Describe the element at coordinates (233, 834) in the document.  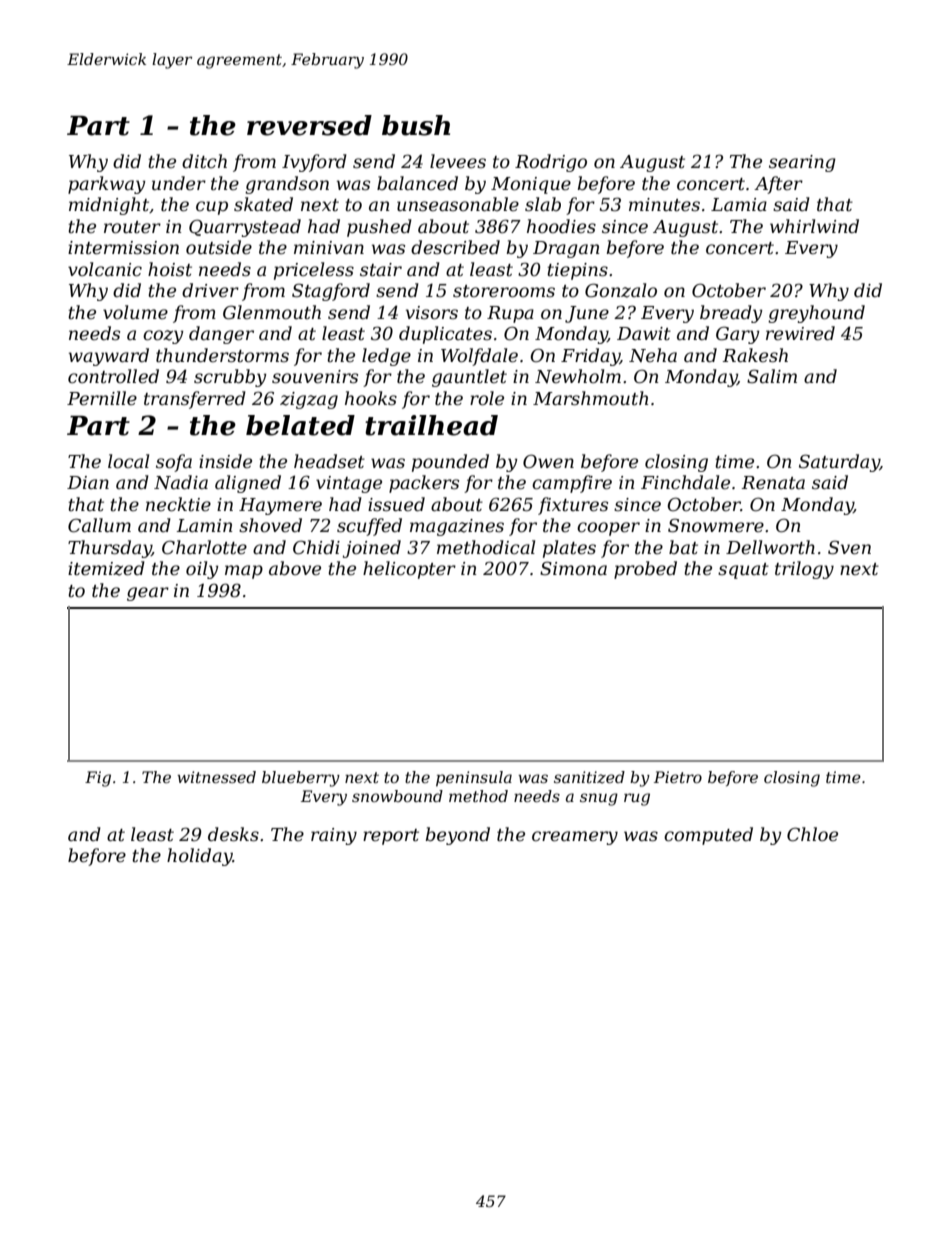
I see `desks` at that location.
